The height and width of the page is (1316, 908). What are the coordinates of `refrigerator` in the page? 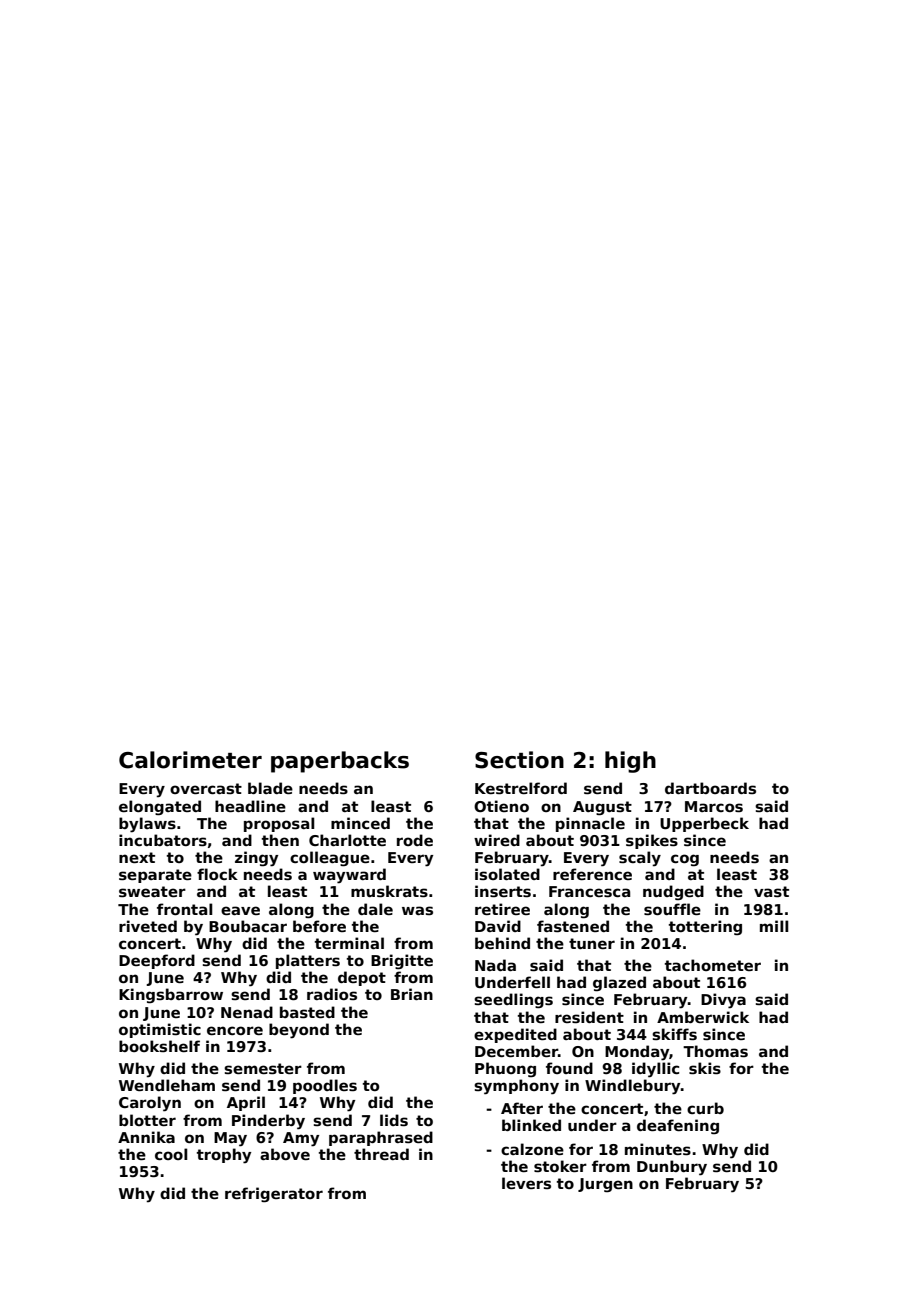 It's located at (274, 1195).
